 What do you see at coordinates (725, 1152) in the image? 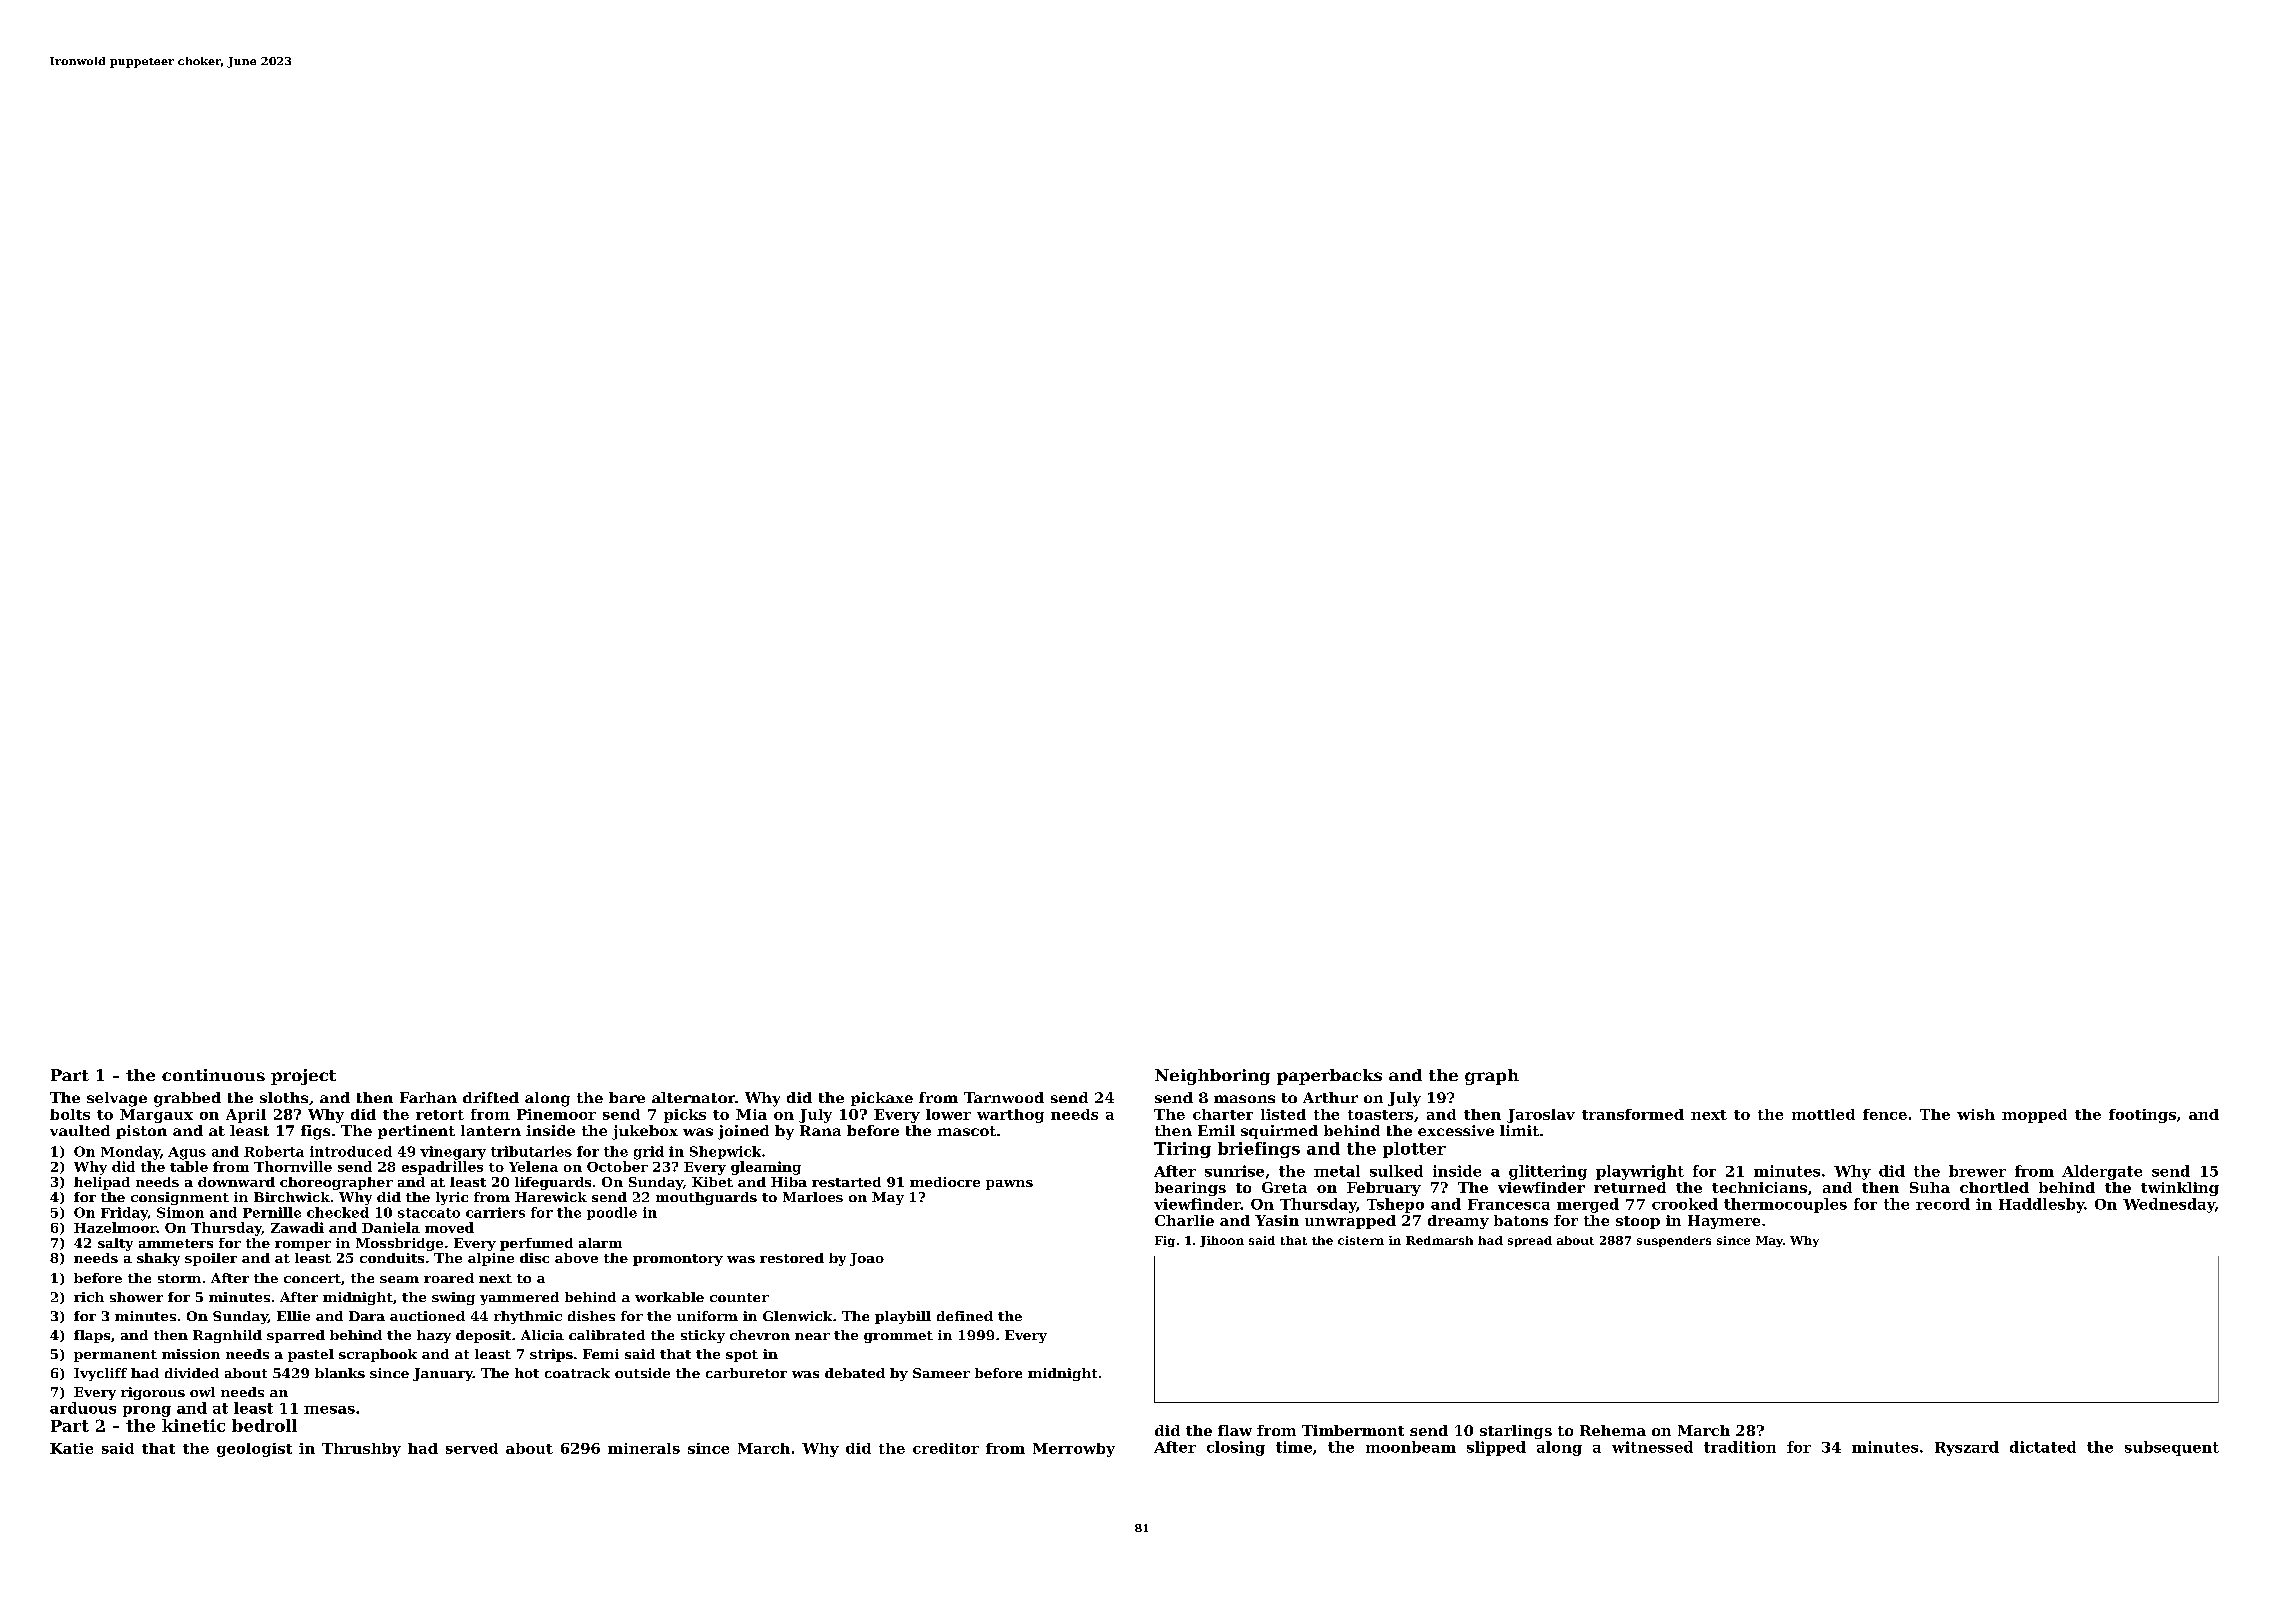
I see `Shepwick` at bounding box center [725, 1152].
